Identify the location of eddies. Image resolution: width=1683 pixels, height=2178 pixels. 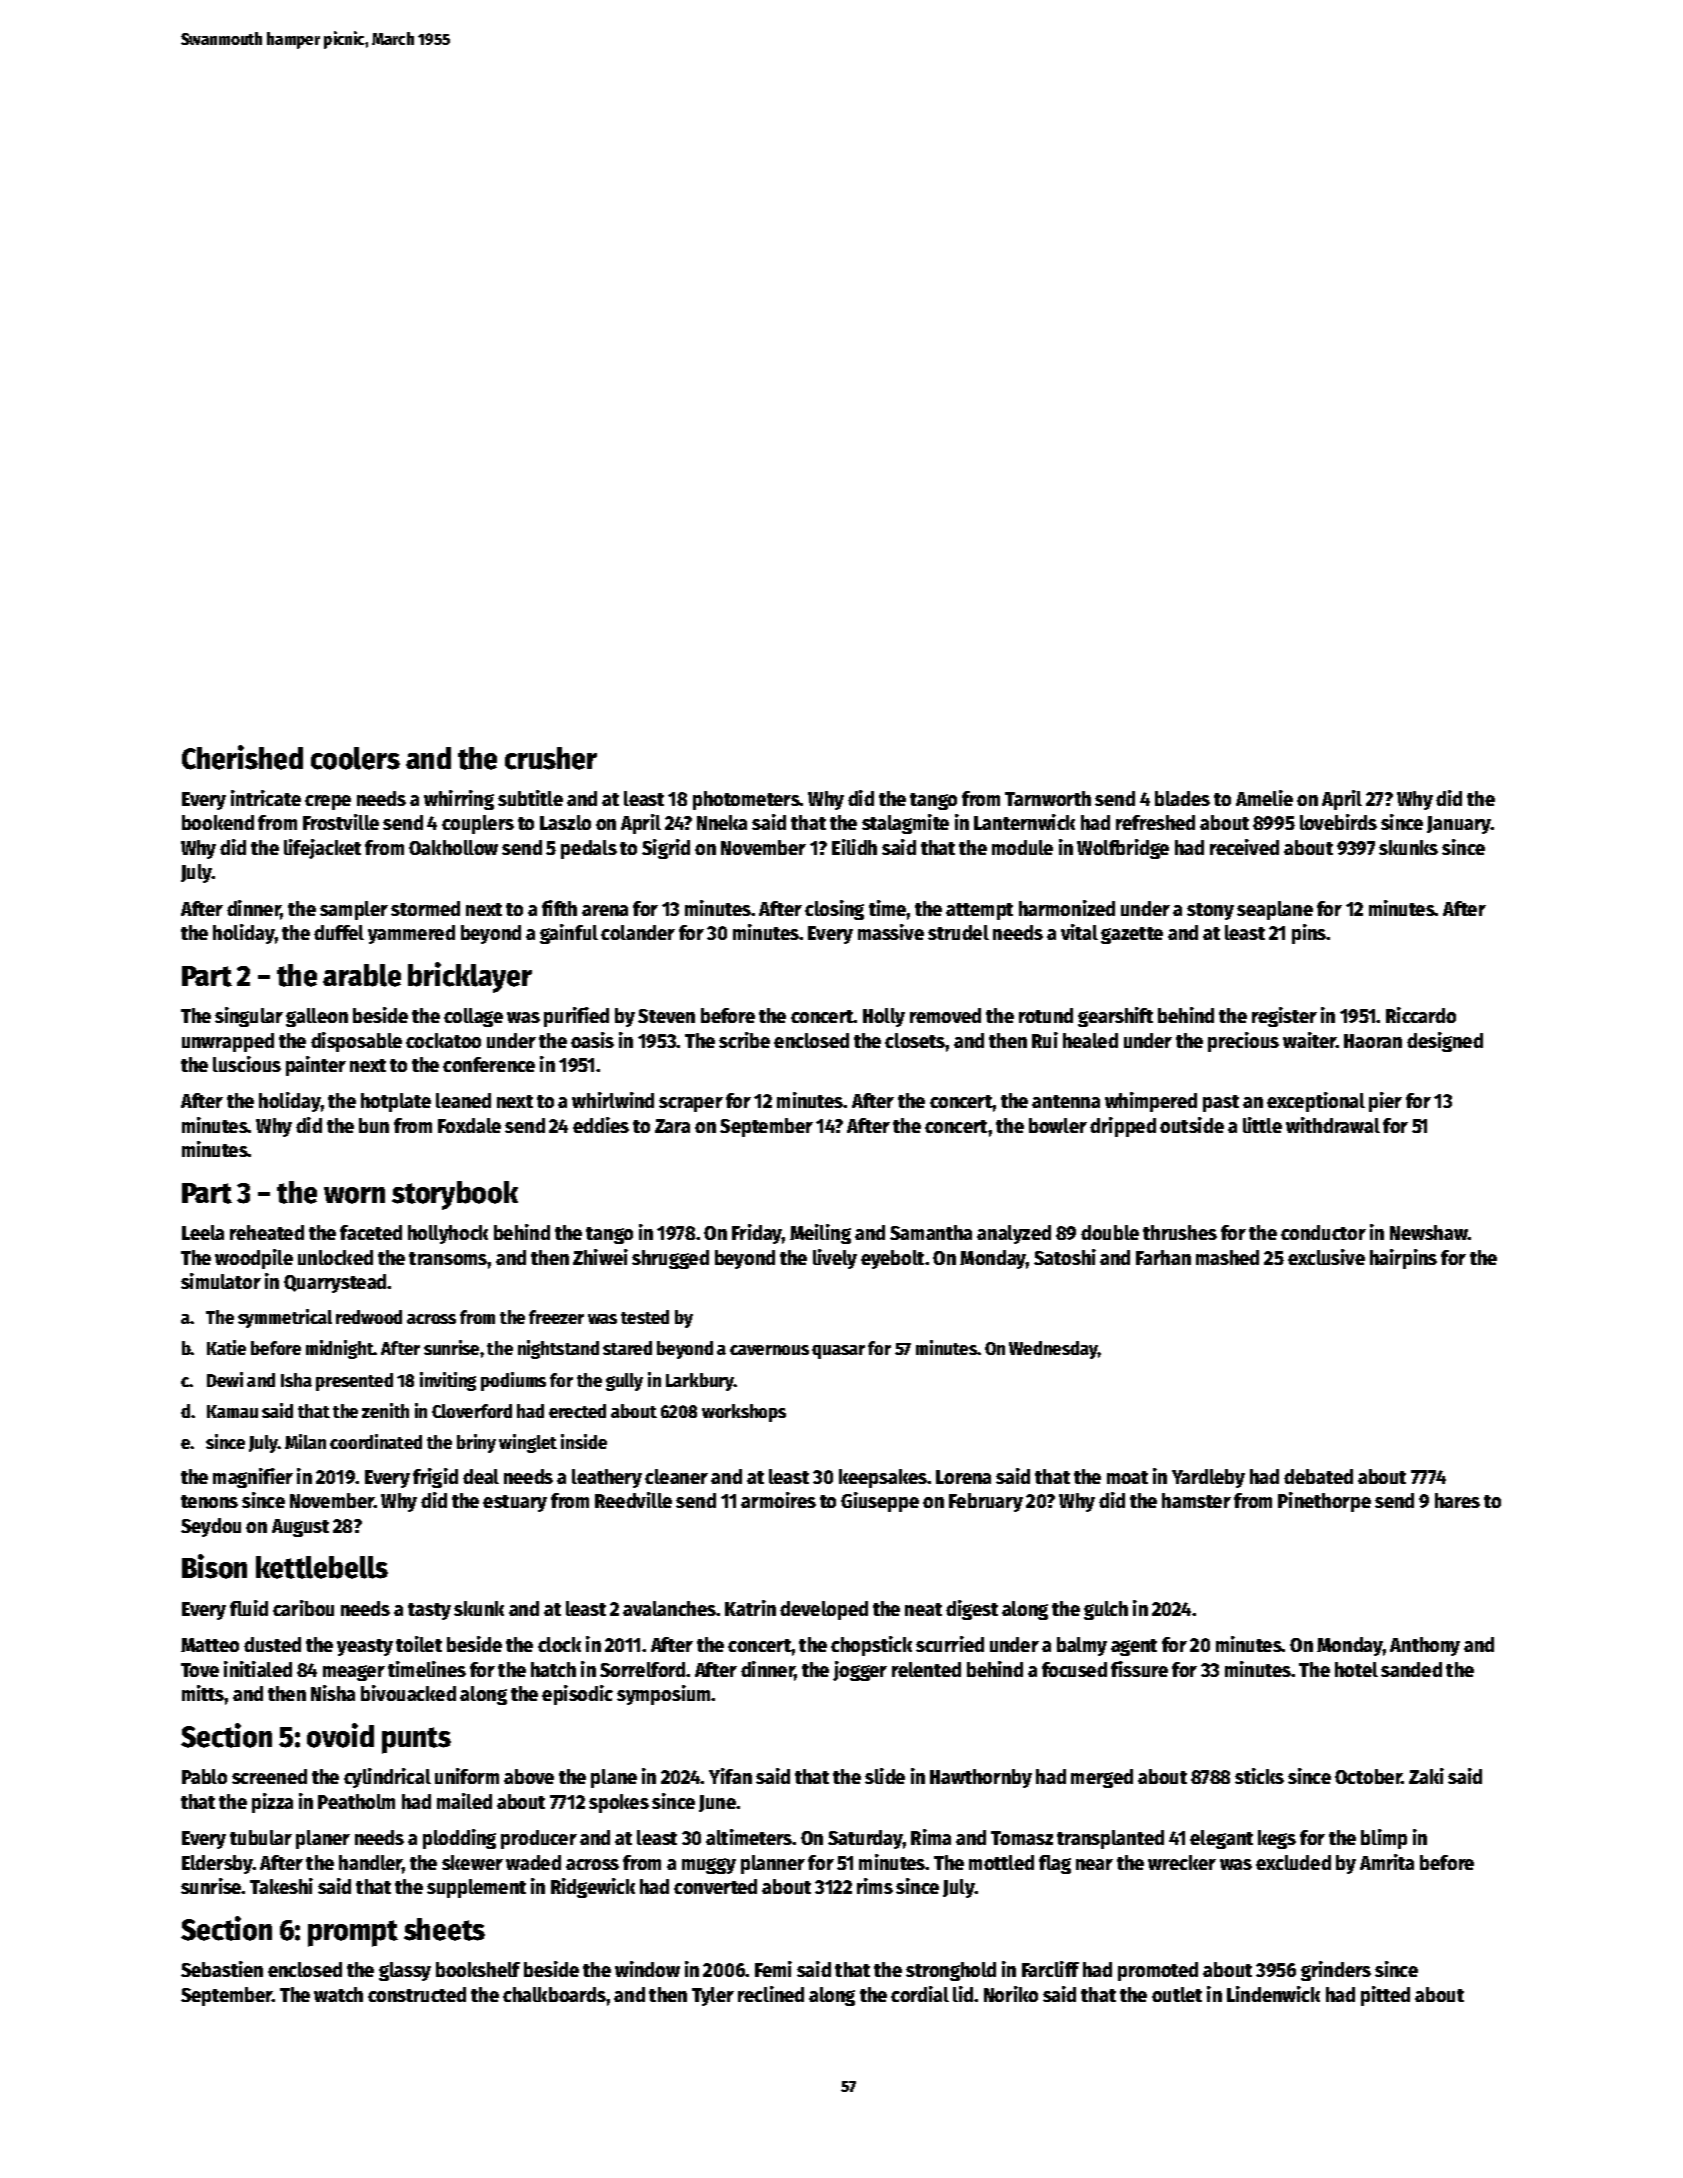
(601, 1125).
